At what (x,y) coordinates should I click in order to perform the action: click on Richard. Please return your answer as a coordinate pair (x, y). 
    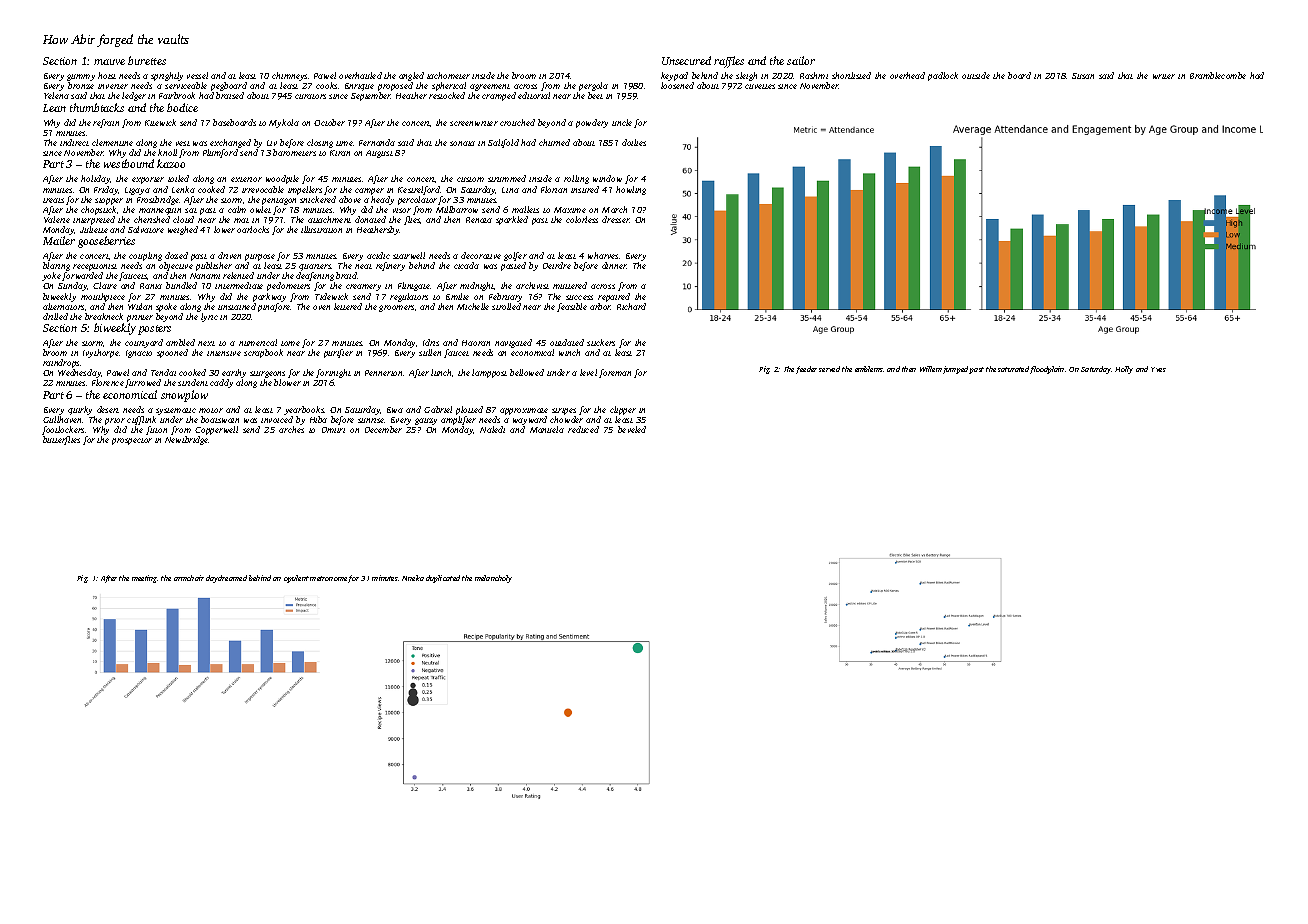
    Looking at the image, I should click on (631, 306).
